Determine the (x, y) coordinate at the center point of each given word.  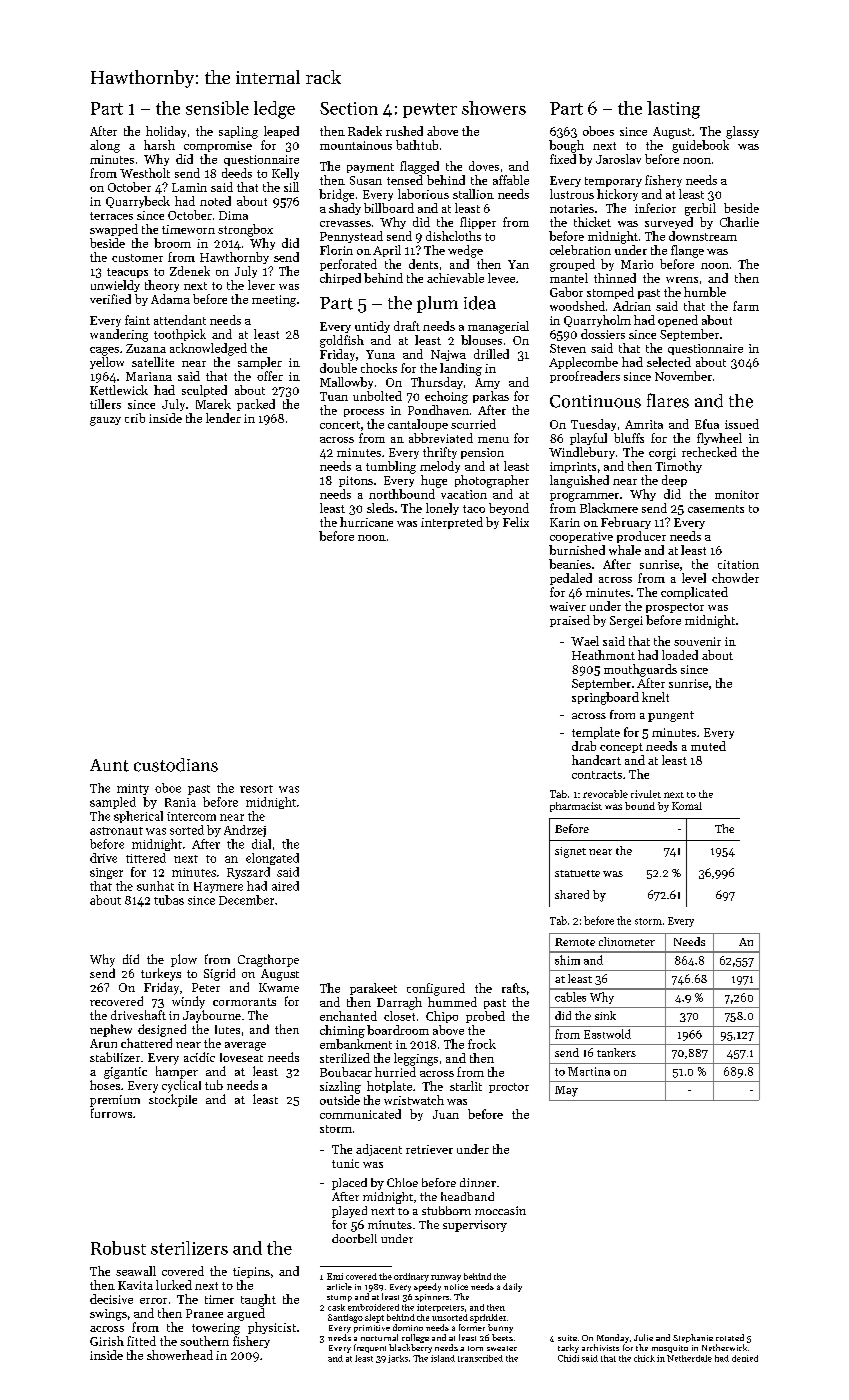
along (105, 146)
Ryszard (248, 873)
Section (349, 108)
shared (572, 894)
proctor (509, 1088)
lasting (673, 110)
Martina (589, 1071)
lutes (227, 1029)
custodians (176, 765)
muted (708, 746)
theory (162, 286)
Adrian (632, 306)
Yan (518, 264)
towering (216, 1329)
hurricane (366, 522)
